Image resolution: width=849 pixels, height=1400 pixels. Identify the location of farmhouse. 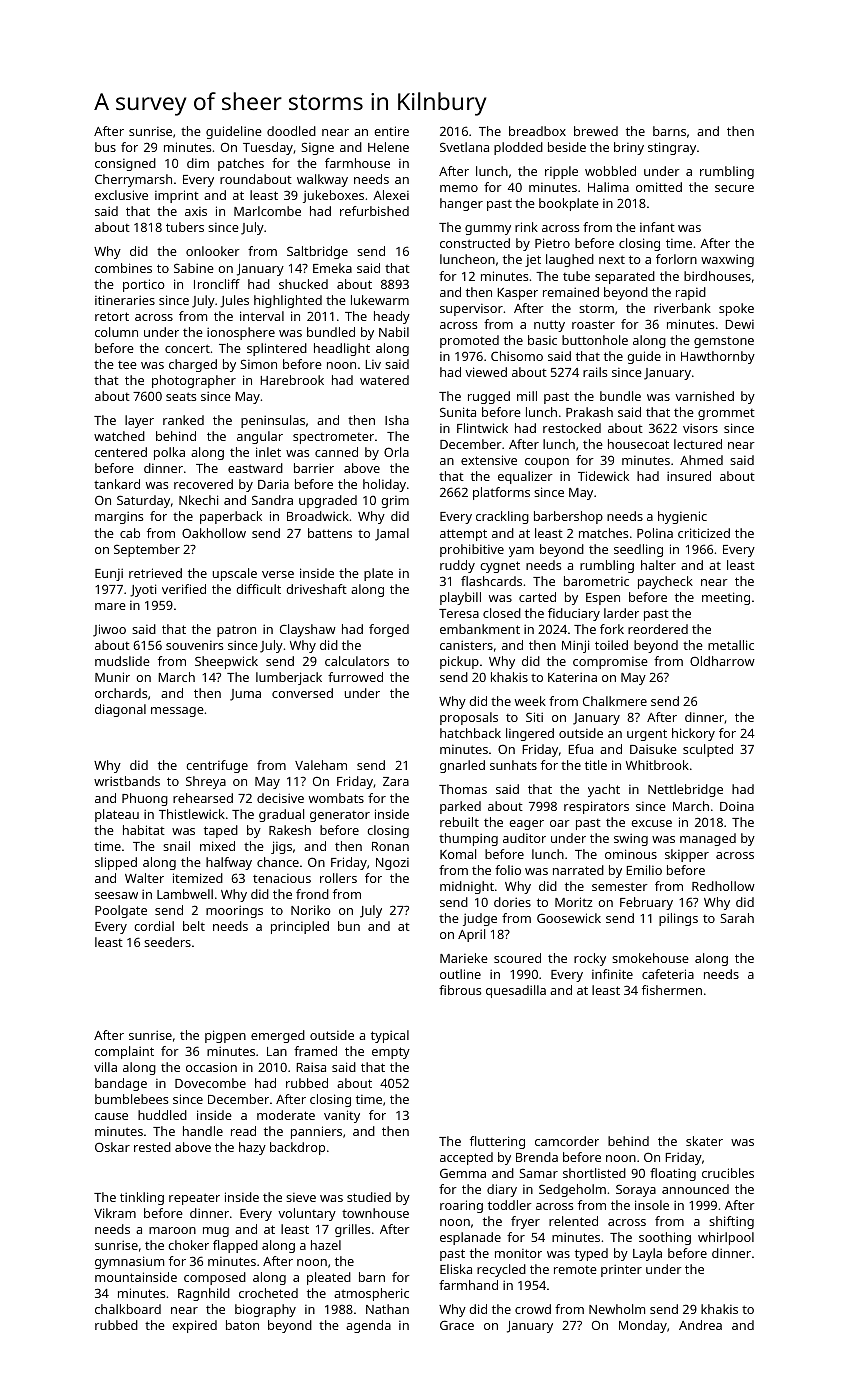
(357, 163).
